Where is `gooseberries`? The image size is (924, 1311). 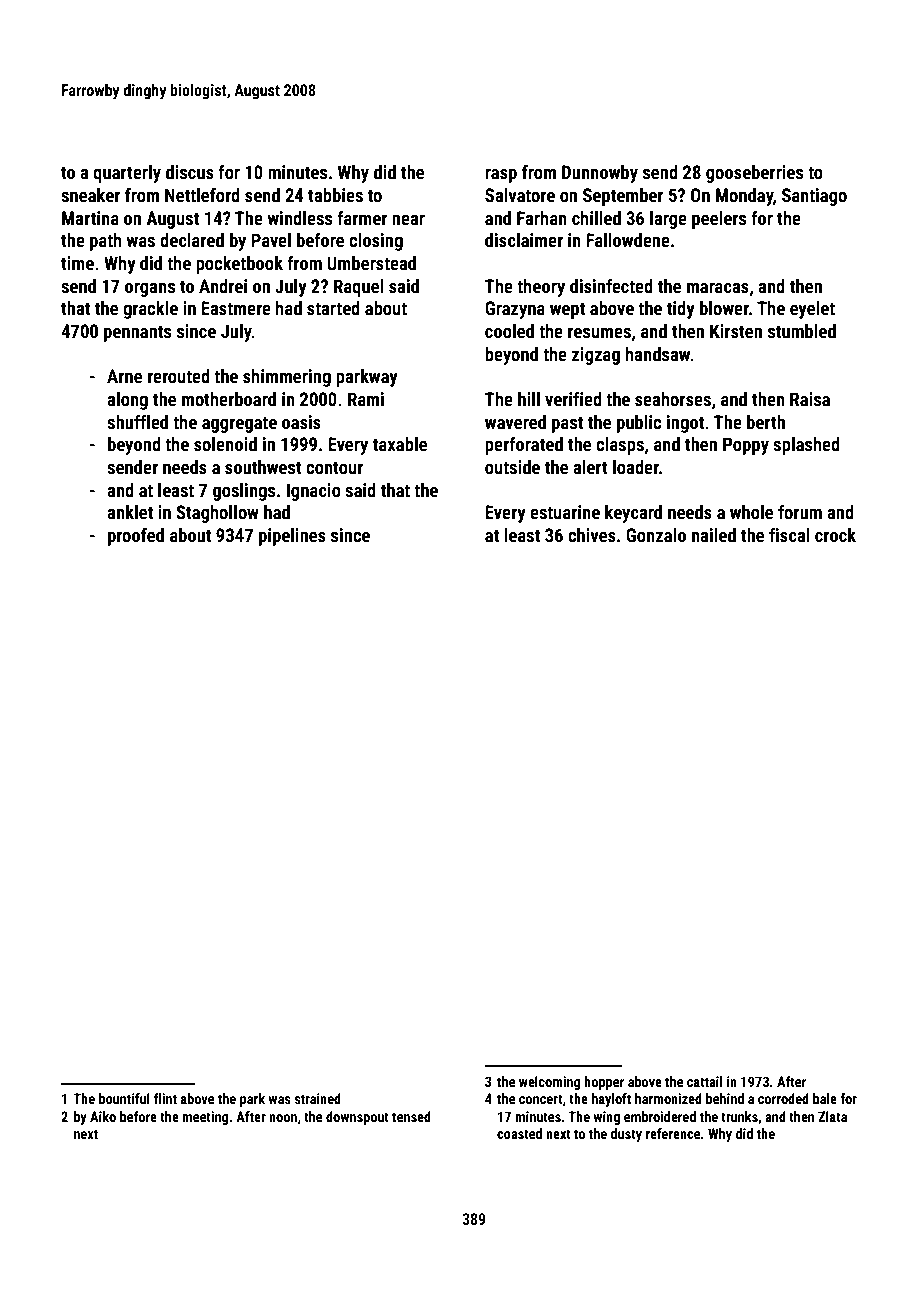
gooseberries is located at coordinates (754, 174).
